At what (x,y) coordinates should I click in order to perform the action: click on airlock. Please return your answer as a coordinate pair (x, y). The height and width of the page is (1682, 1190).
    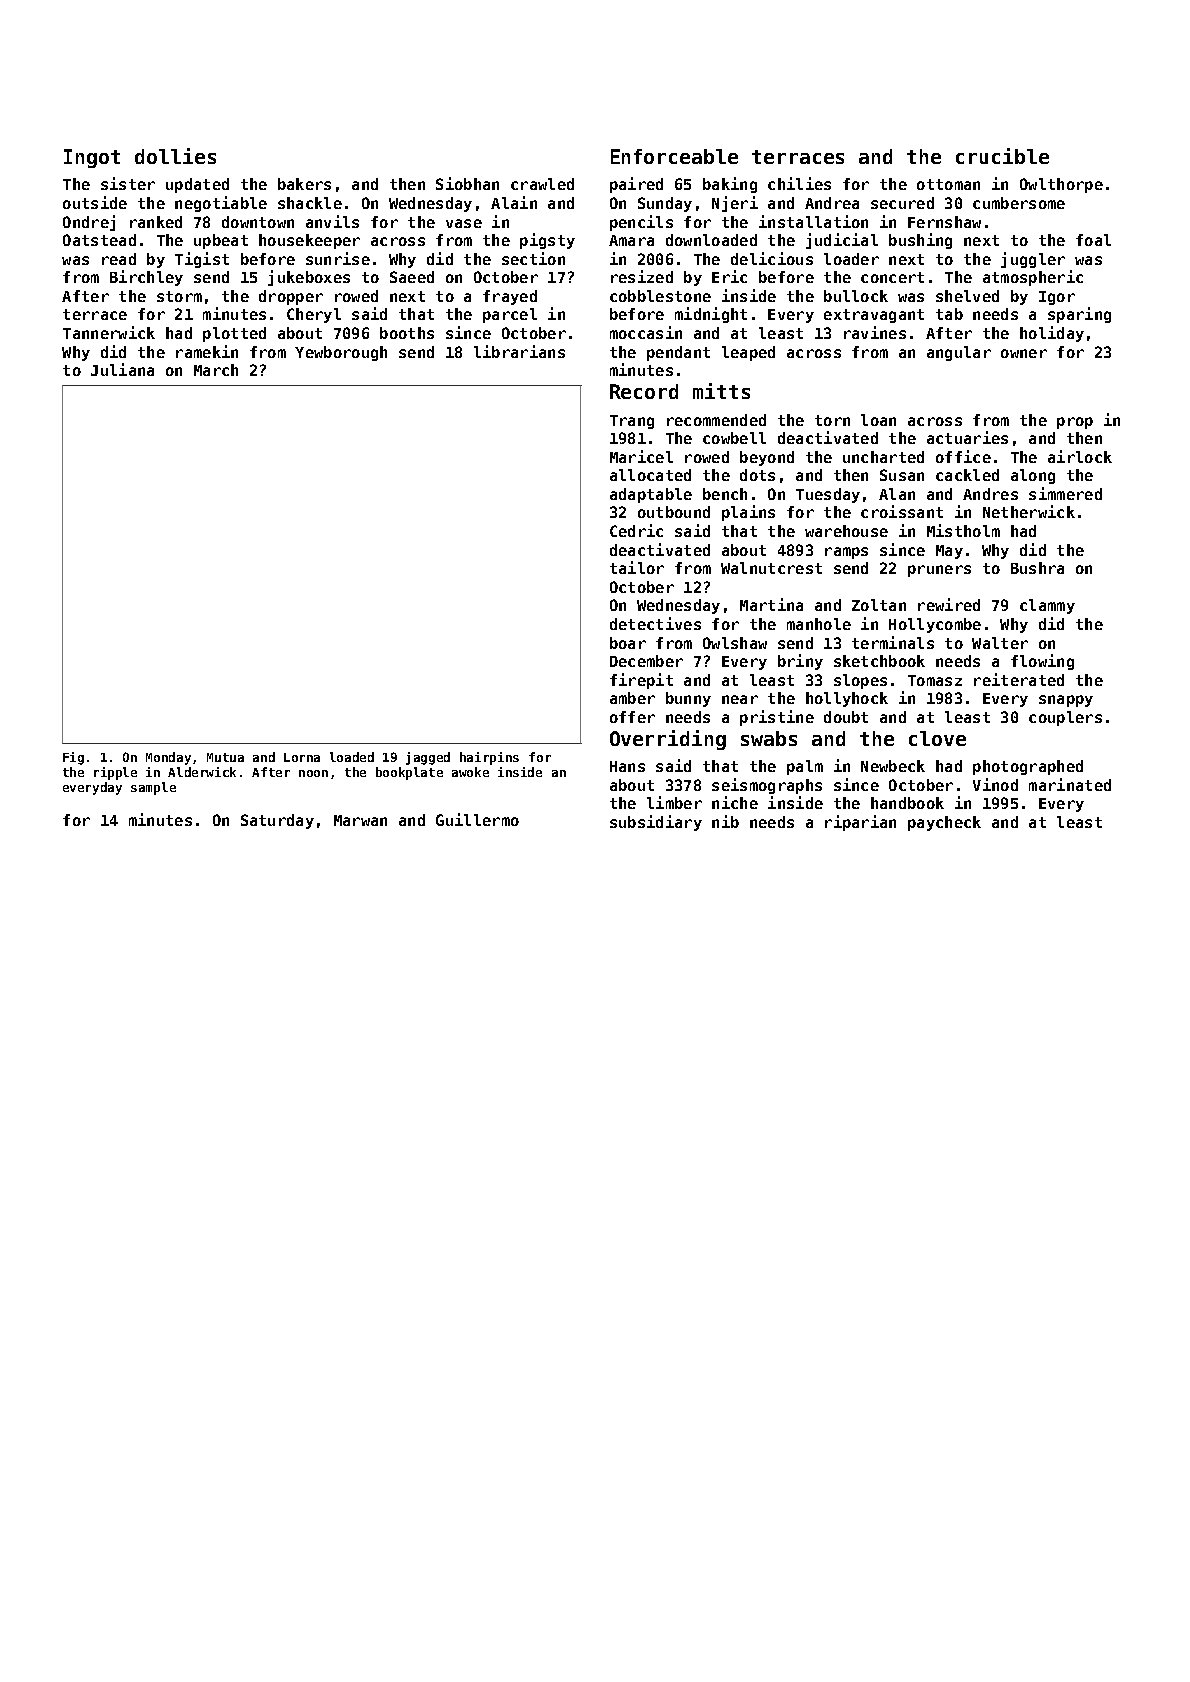
    Looking at the image, I should click on (1080, 456).
